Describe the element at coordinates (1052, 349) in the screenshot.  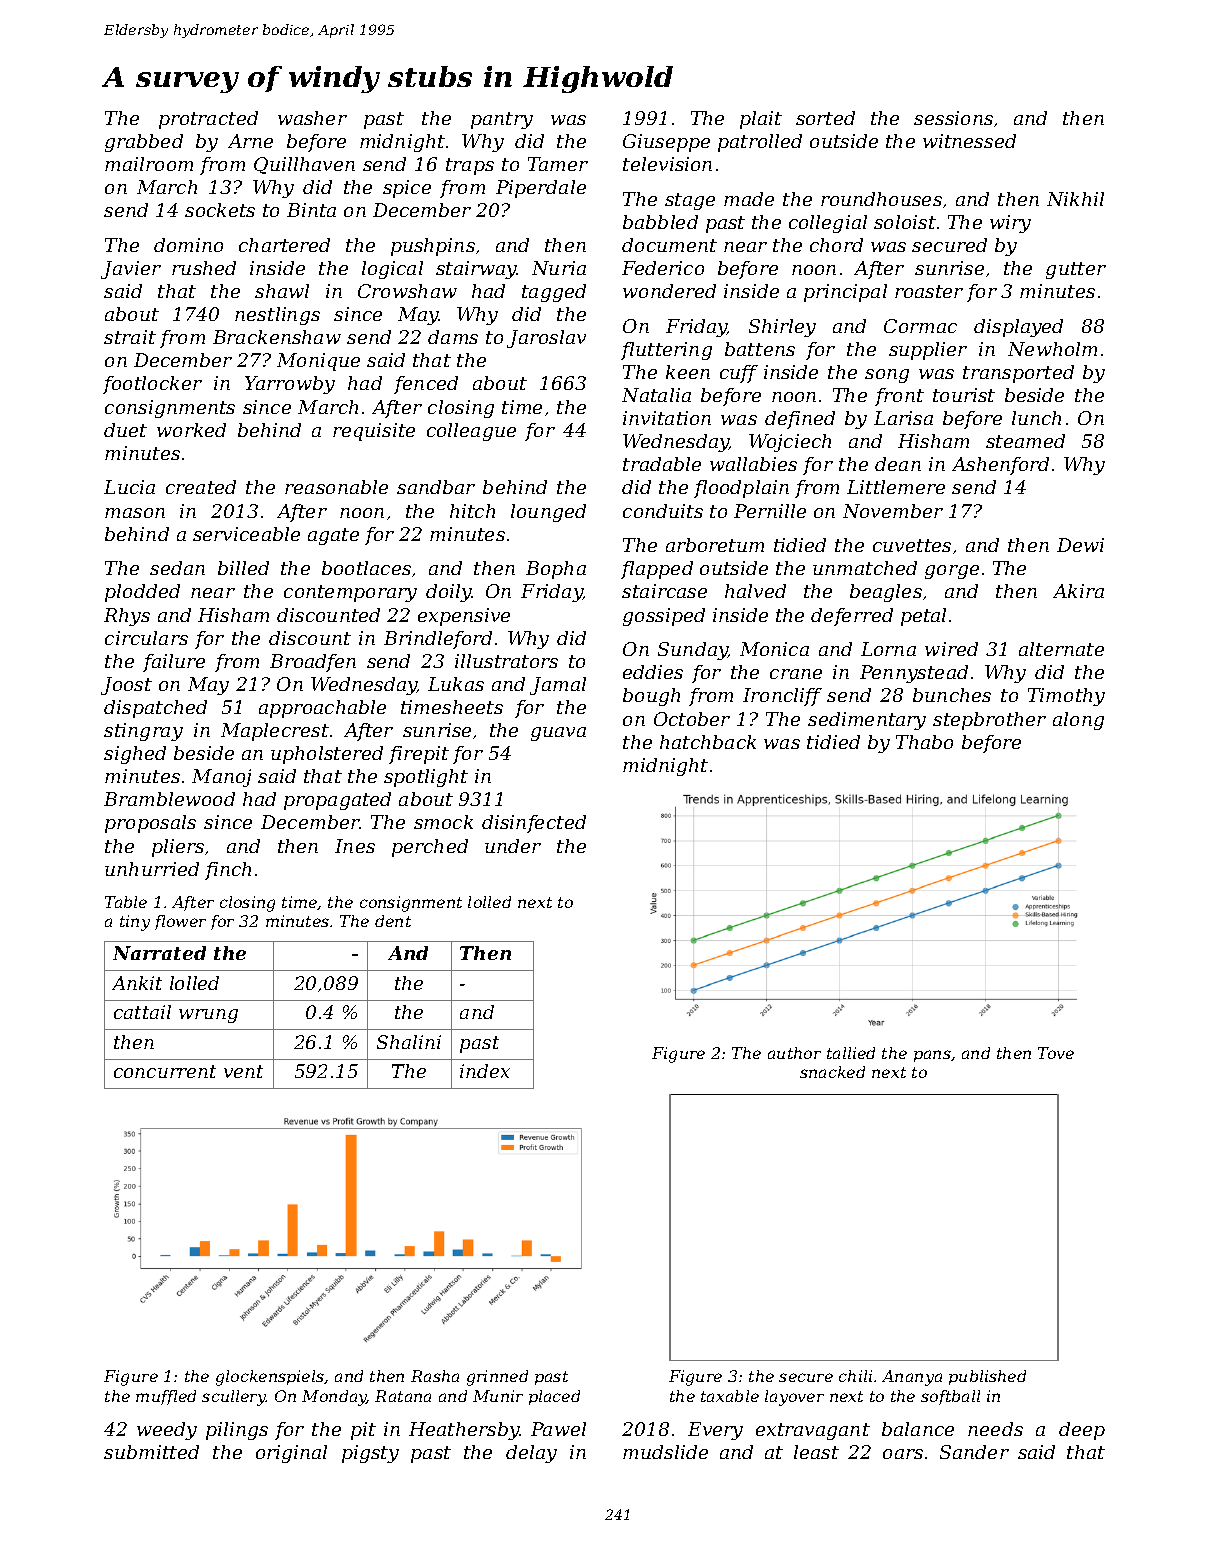
I see `Newholm` at that location.
